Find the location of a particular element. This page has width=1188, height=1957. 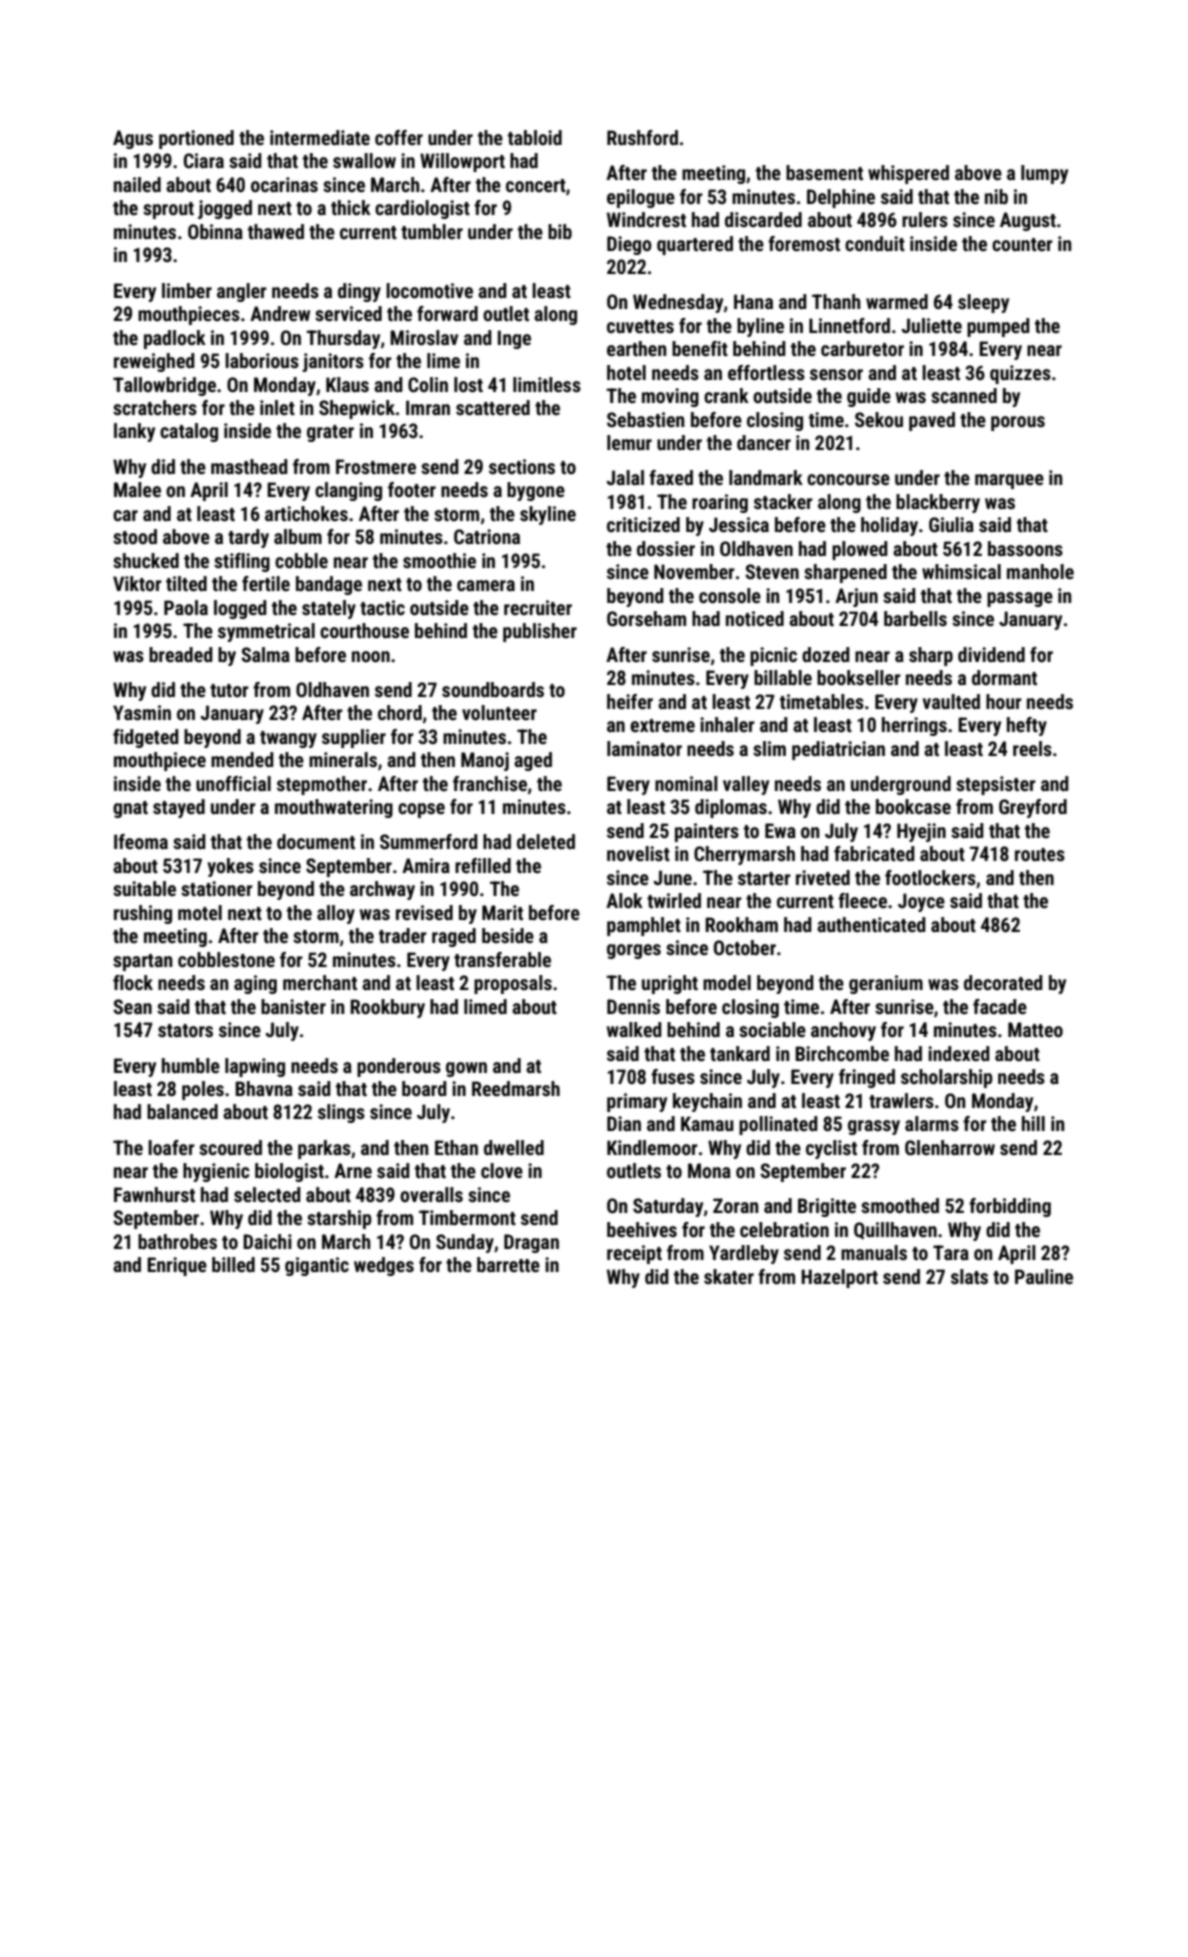

Ciara is located at coordinates (204, 160).
